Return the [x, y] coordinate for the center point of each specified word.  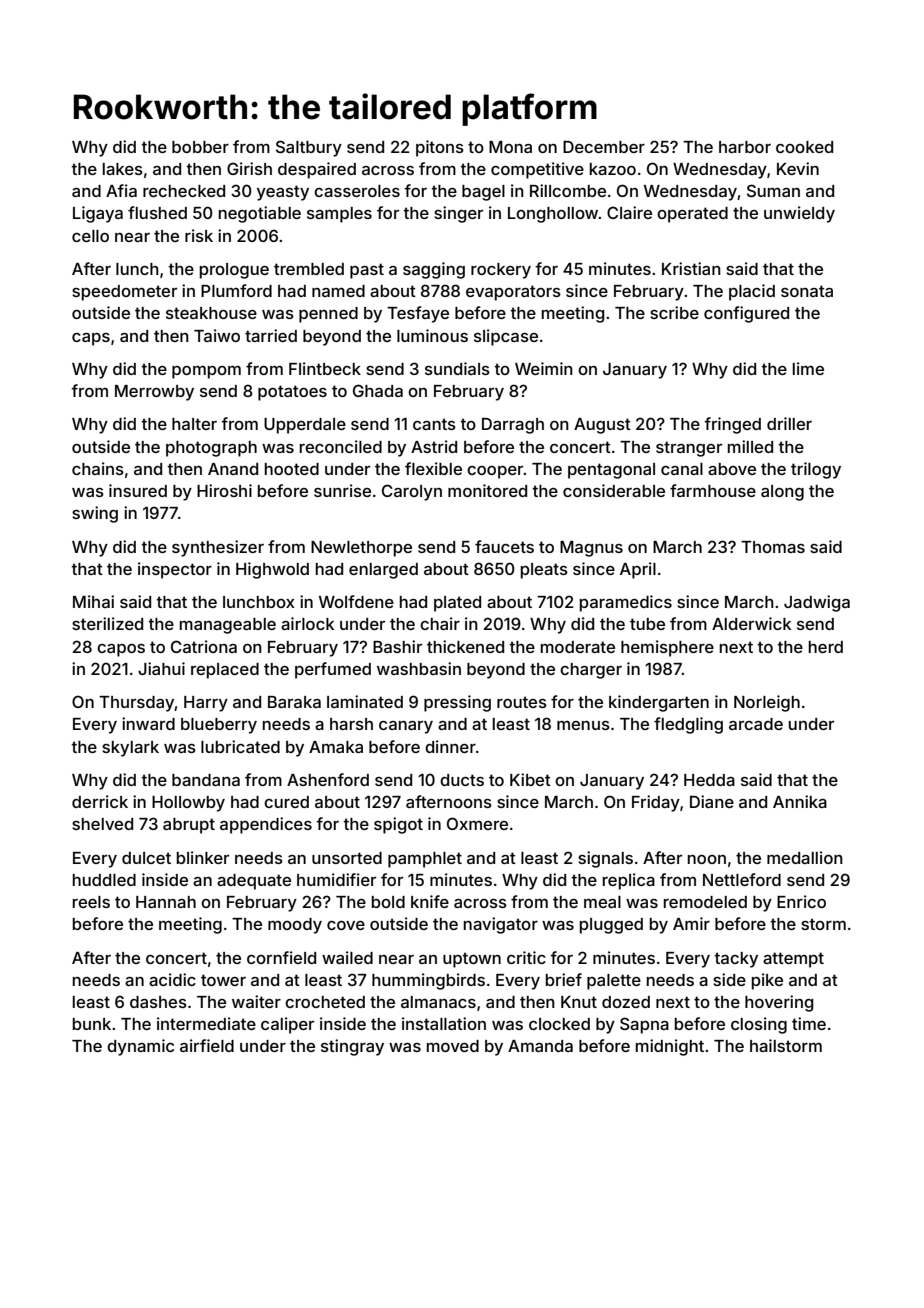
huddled [104, 880]
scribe [674, 312]
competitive [537, 170]
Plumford [236, 290]
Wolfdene [356, 601]
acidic [172, 979]
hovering [779, 1003]
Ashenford [328, 779]
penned [328, 315]
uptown [472, 960]
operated [692, 215]
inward [148, 723]
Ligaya [98, 214]
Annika [800, 801]
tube [647, 624]
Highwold [272, 570]
